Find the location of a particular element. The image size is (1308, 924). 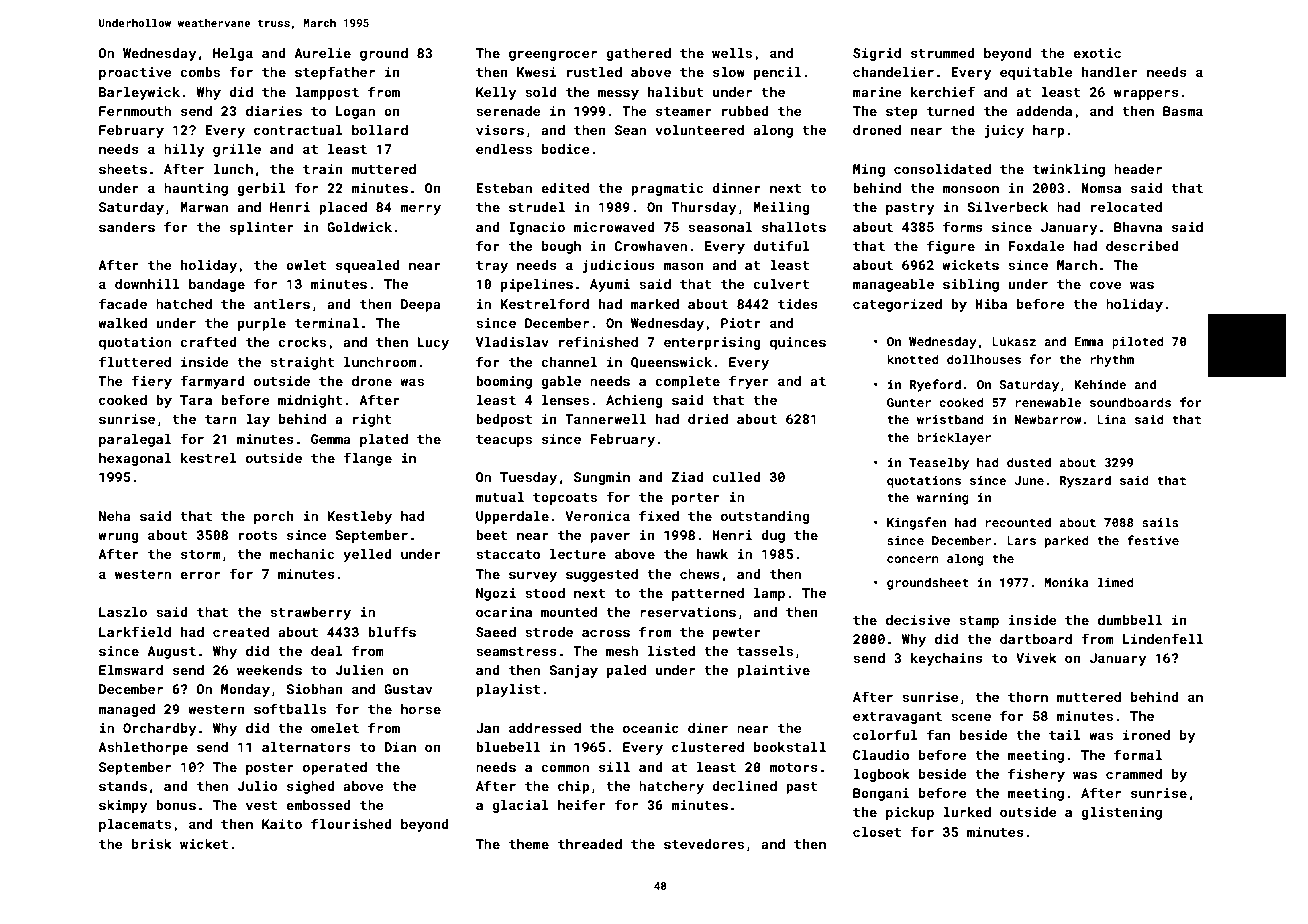

hawk is located at coordinates (712, 554).
